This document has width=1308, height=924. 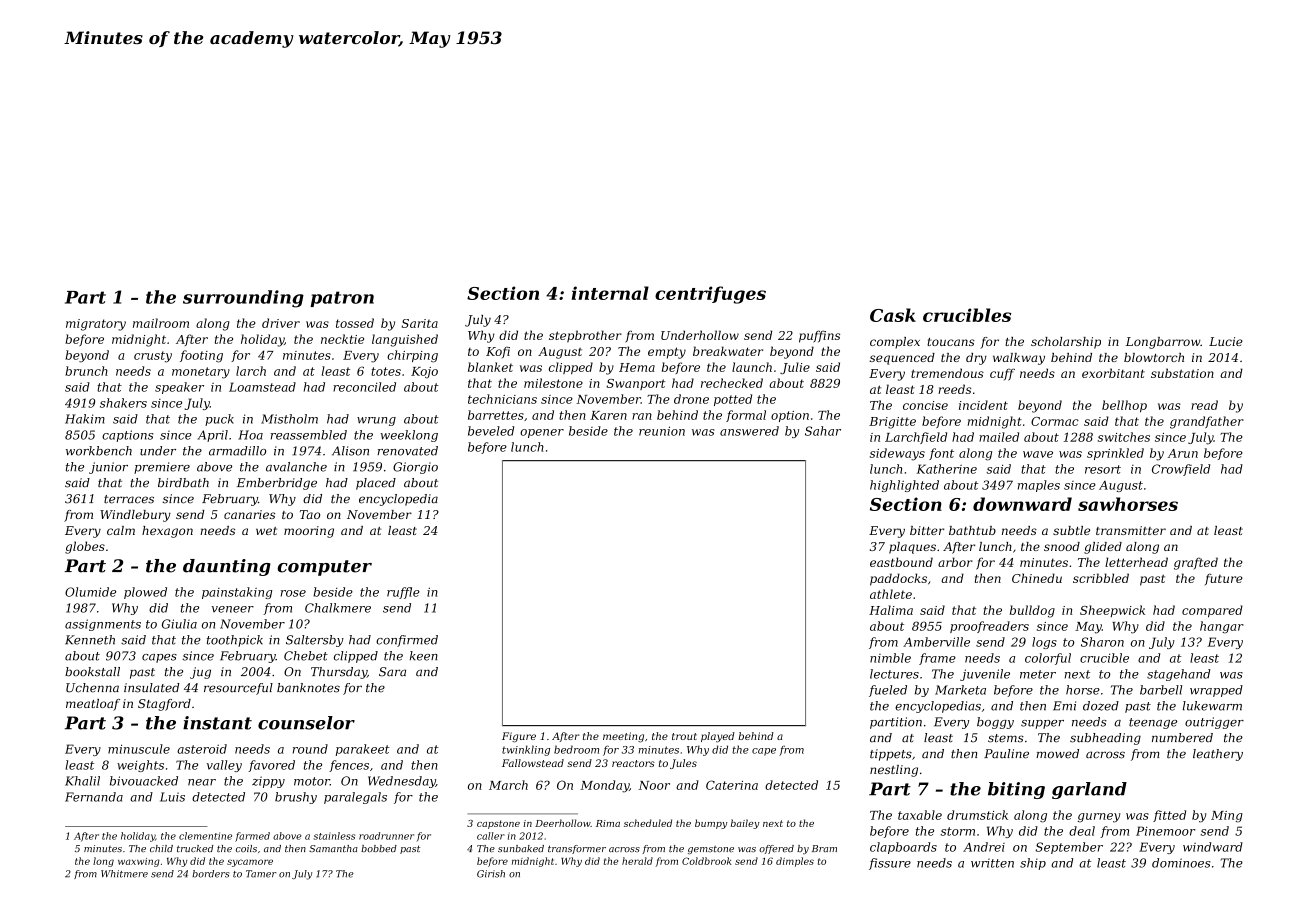 What do you see at coordinates (972, 530) in the document?
I see `bathtub` at bounding box center [972, 530].
